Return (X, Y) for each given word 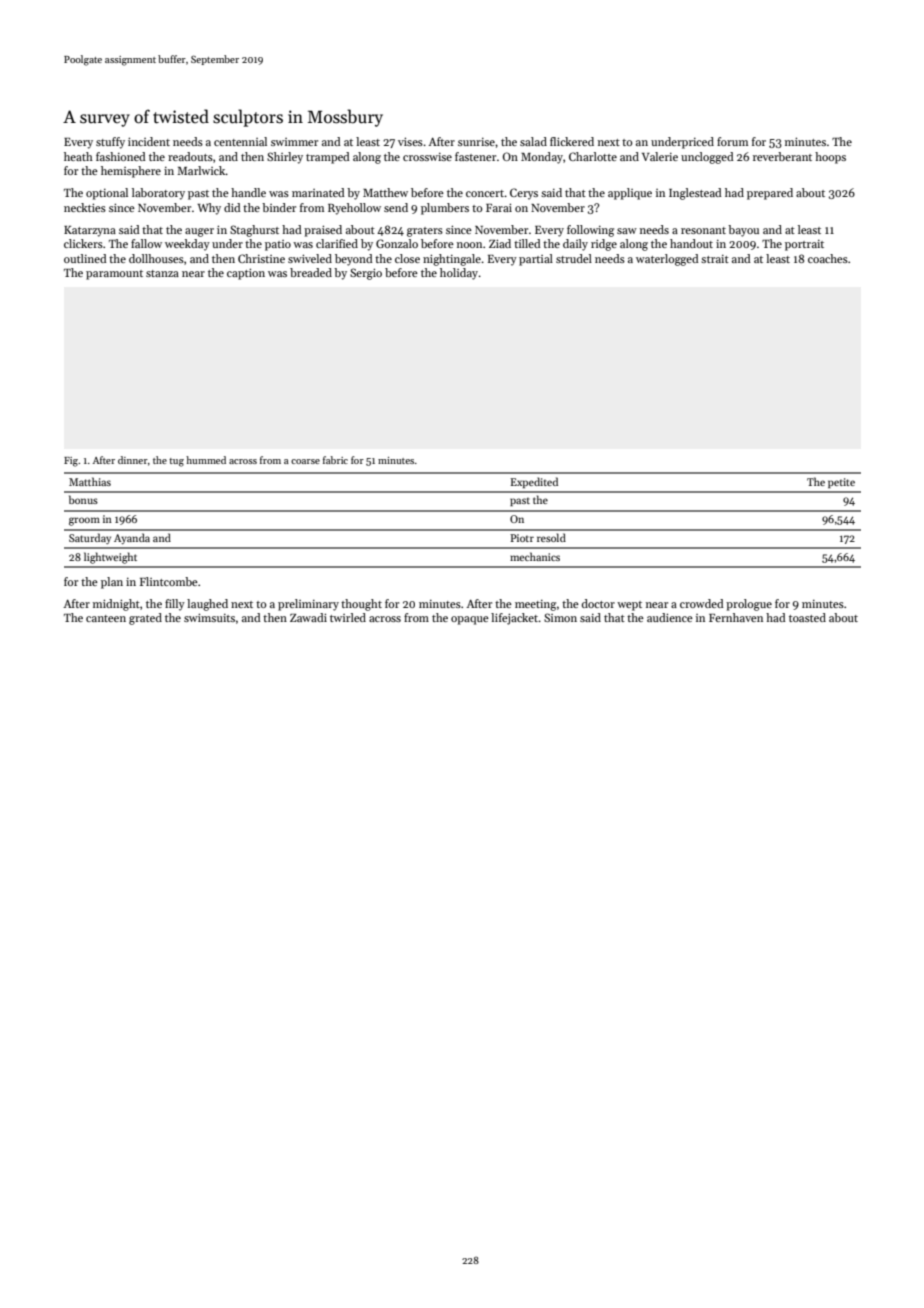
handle (248, 192)
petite (841, 483)
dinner (133, 460)
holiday (459, 274)
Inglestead (695, 194)
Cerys (524, 194)
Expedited (534, 482)
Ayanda (132, 538)
